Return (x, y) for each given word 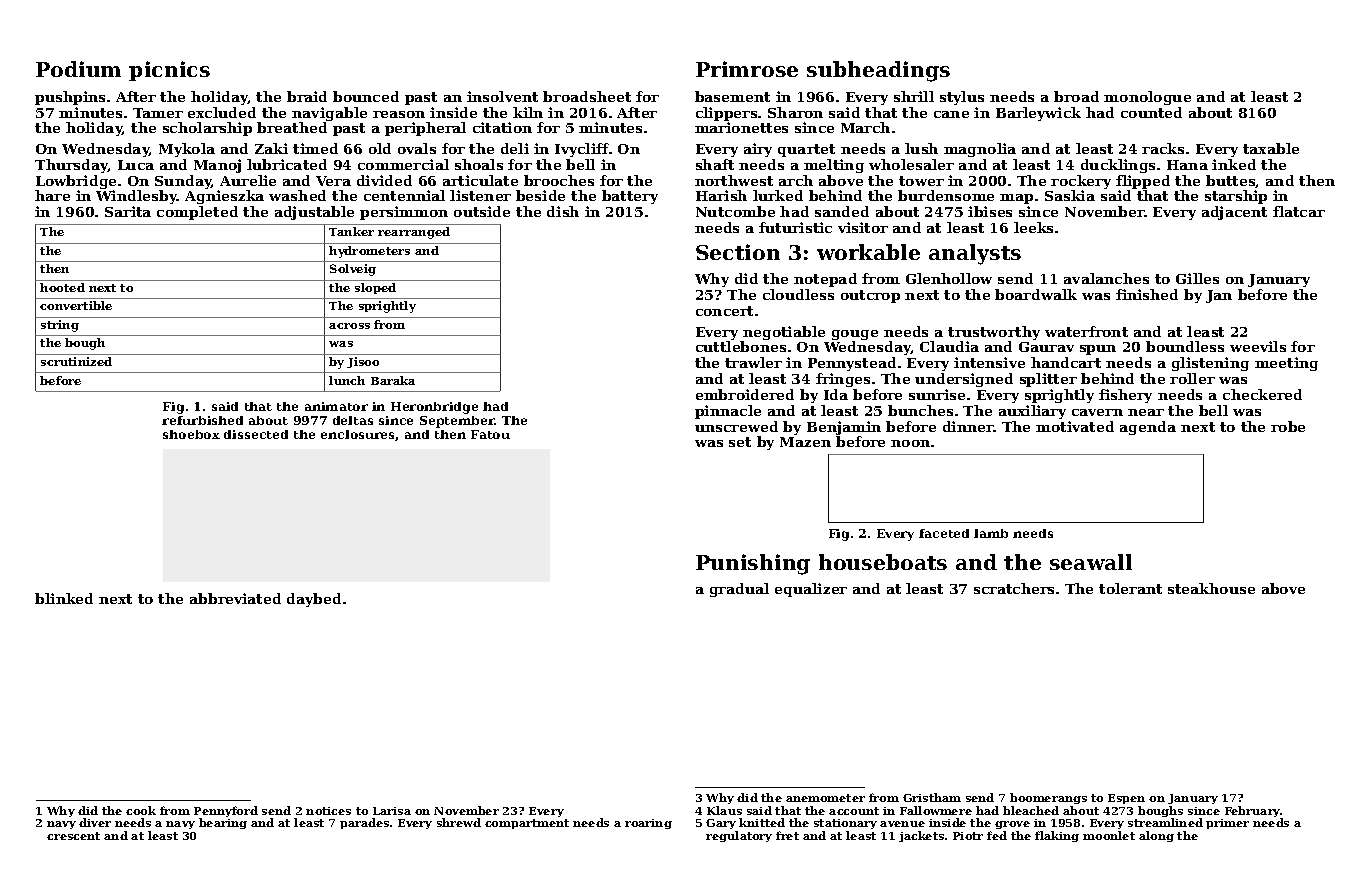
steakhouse (1211, 588)
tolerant (1130, 588)
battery (630, 197)
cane (951, 114)
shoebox (191, 434)
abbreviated (235, 598)
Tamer (158, 113)
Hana (1187, 165)
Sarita (128, 211)
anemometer (825, 798)
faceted (944, 533)
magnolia (980, 150)
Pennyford (226, 812)
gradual (739, 590)
